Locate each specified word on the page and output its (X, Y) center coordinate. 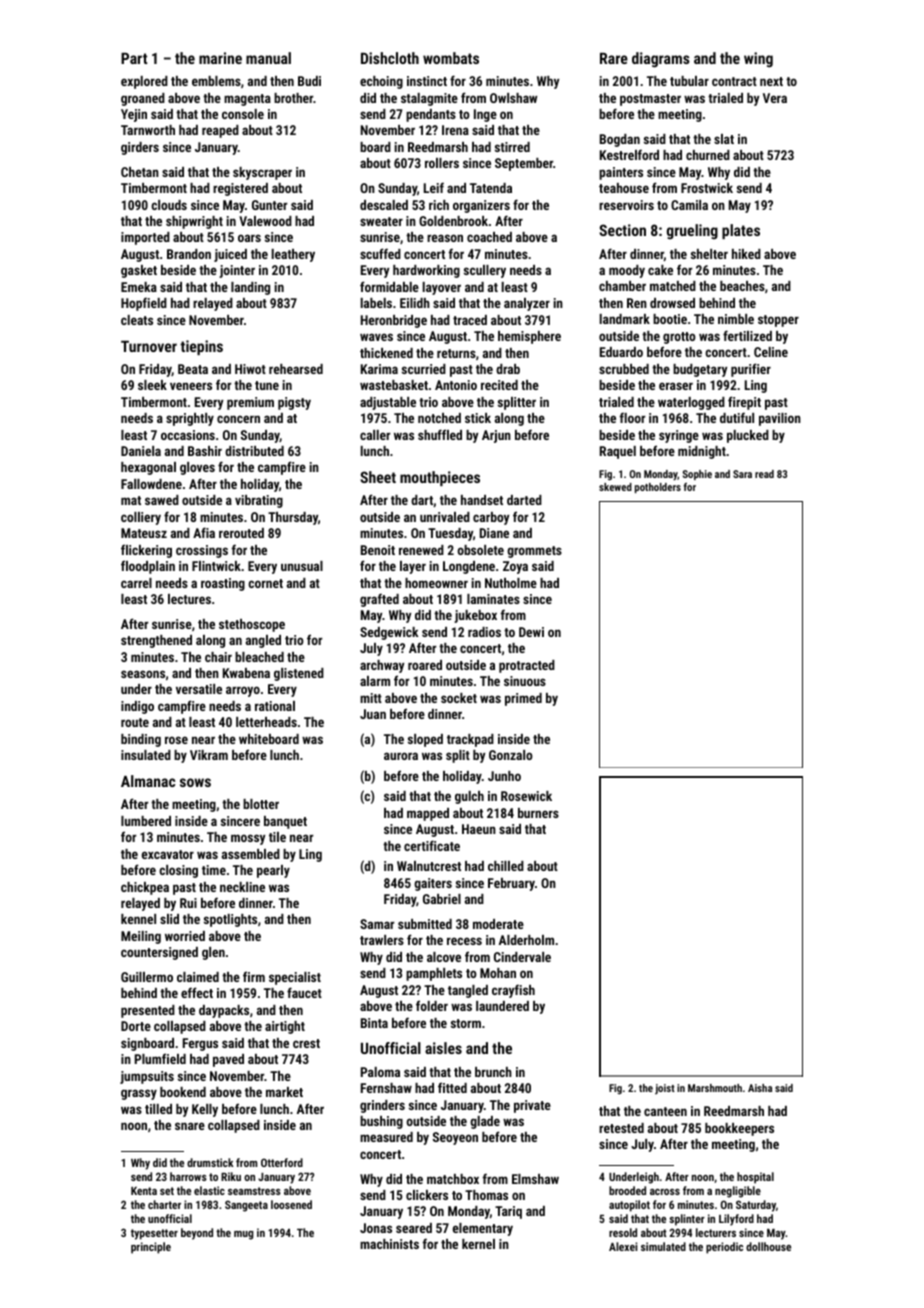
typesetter (154, 1234)
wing (758, 60)
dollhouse (768, 1246)
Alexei (623, 1246)
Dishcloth (390, 58)
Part (134, 58)
